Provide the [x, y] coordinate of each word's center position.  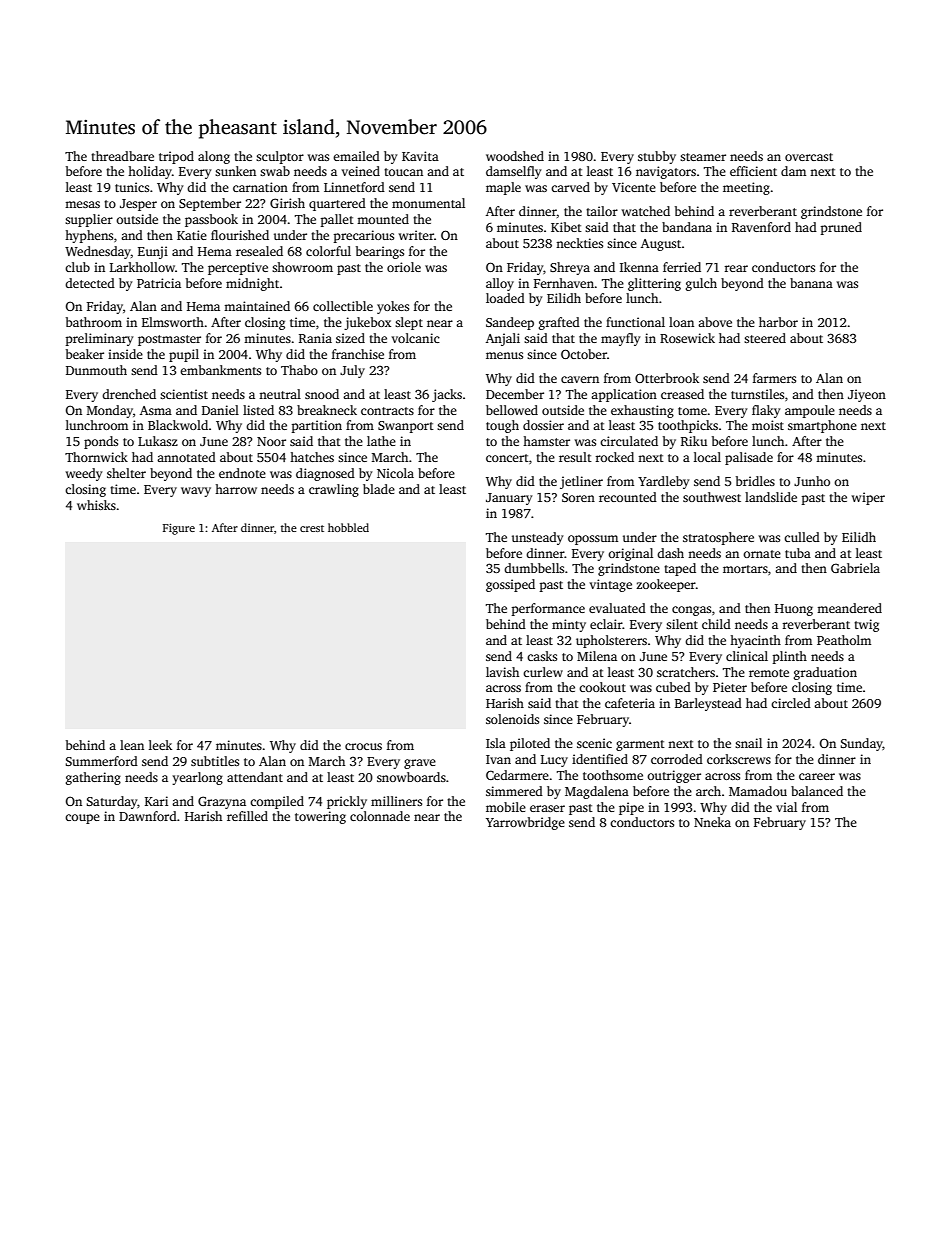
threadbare [122, 156]
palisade [749, 458]
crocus [363, 746]
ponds [101, 442]
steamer [703, 157]
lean [132, 745]
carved [570, 187]
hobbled [348, 527]
